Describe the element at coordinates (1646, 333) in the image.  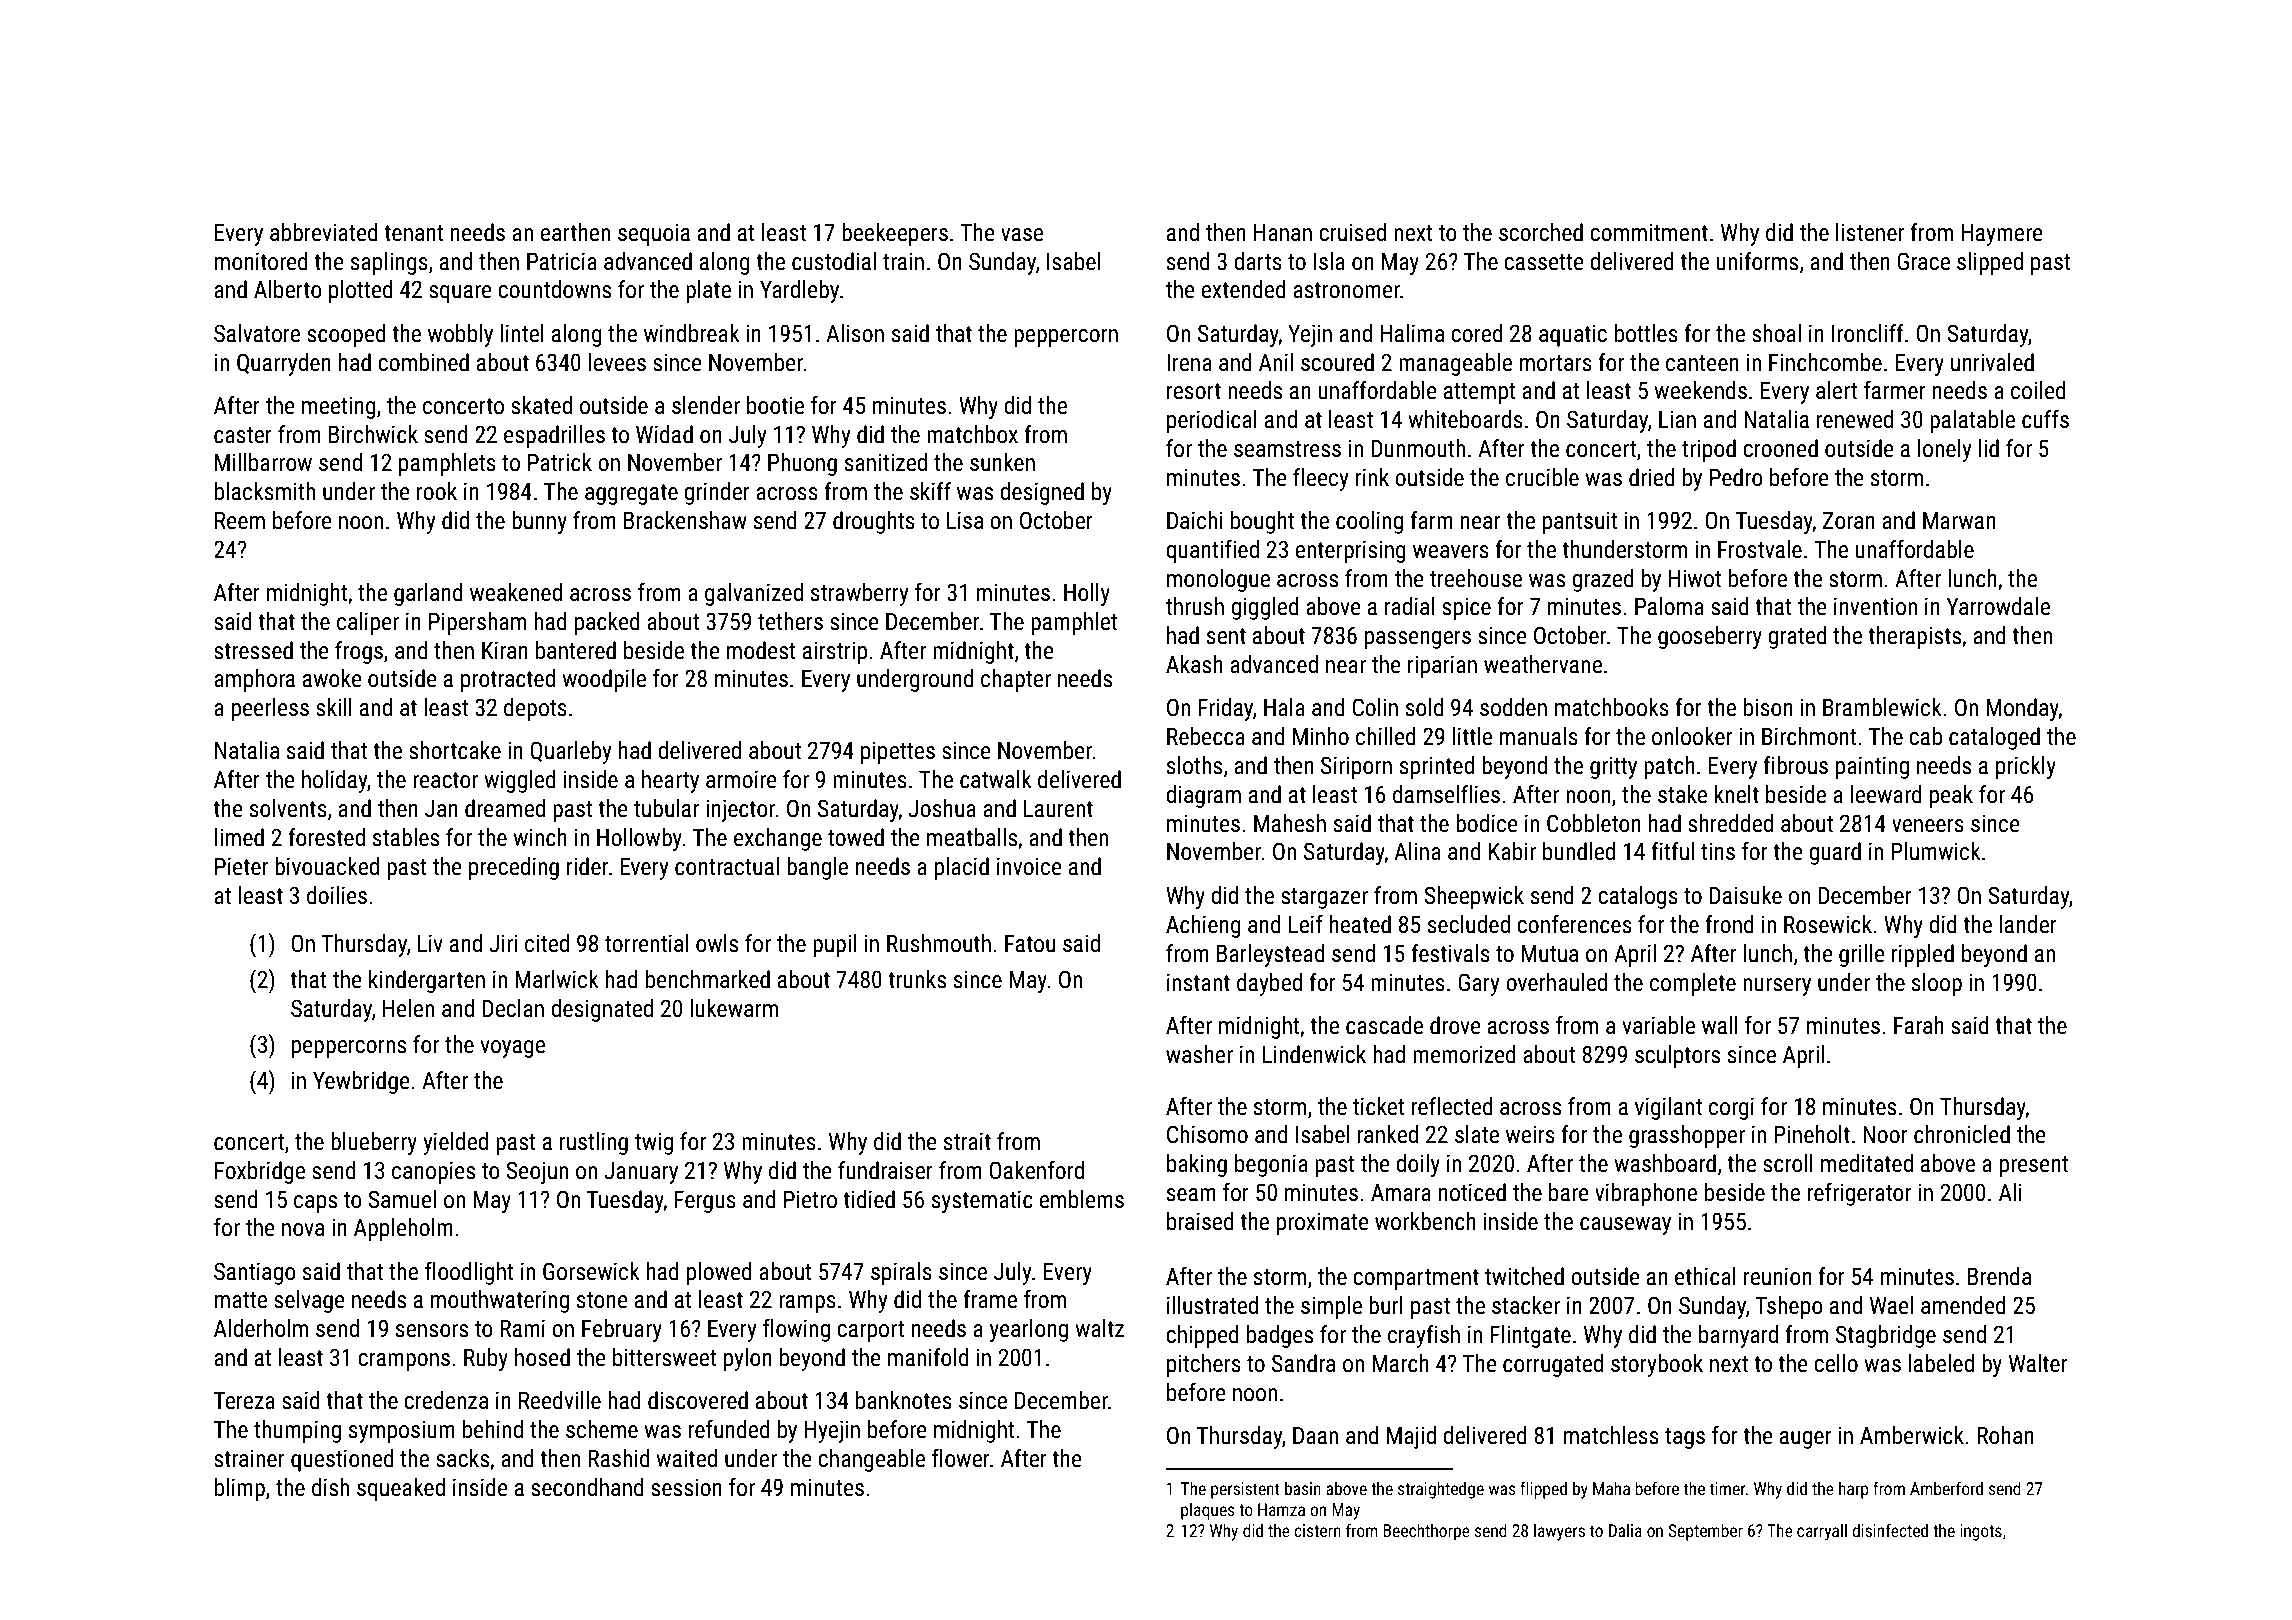
I see `bottles` at that location.
